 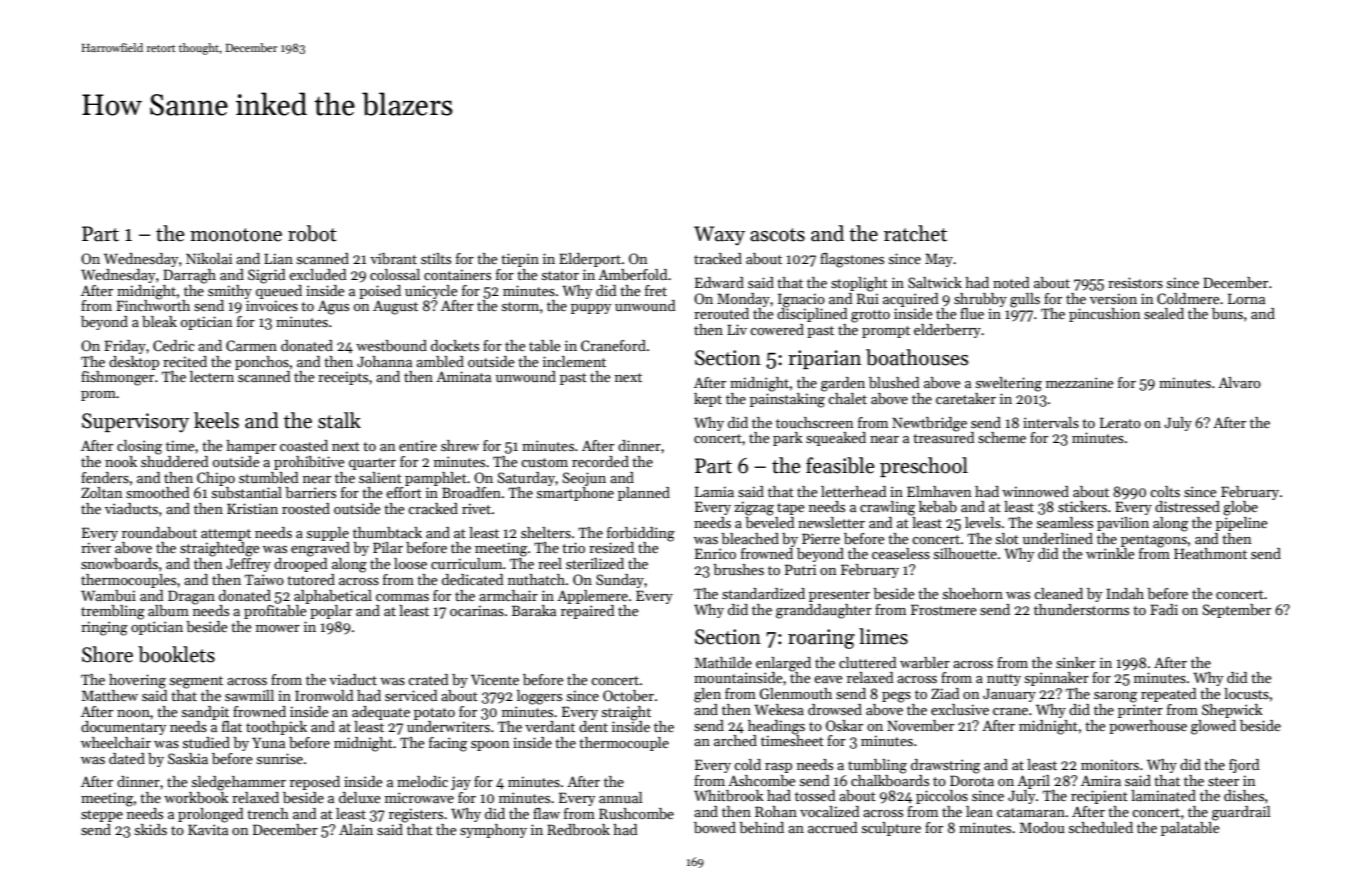 I want to click on guardrail, so click(x=1241, y=813).
